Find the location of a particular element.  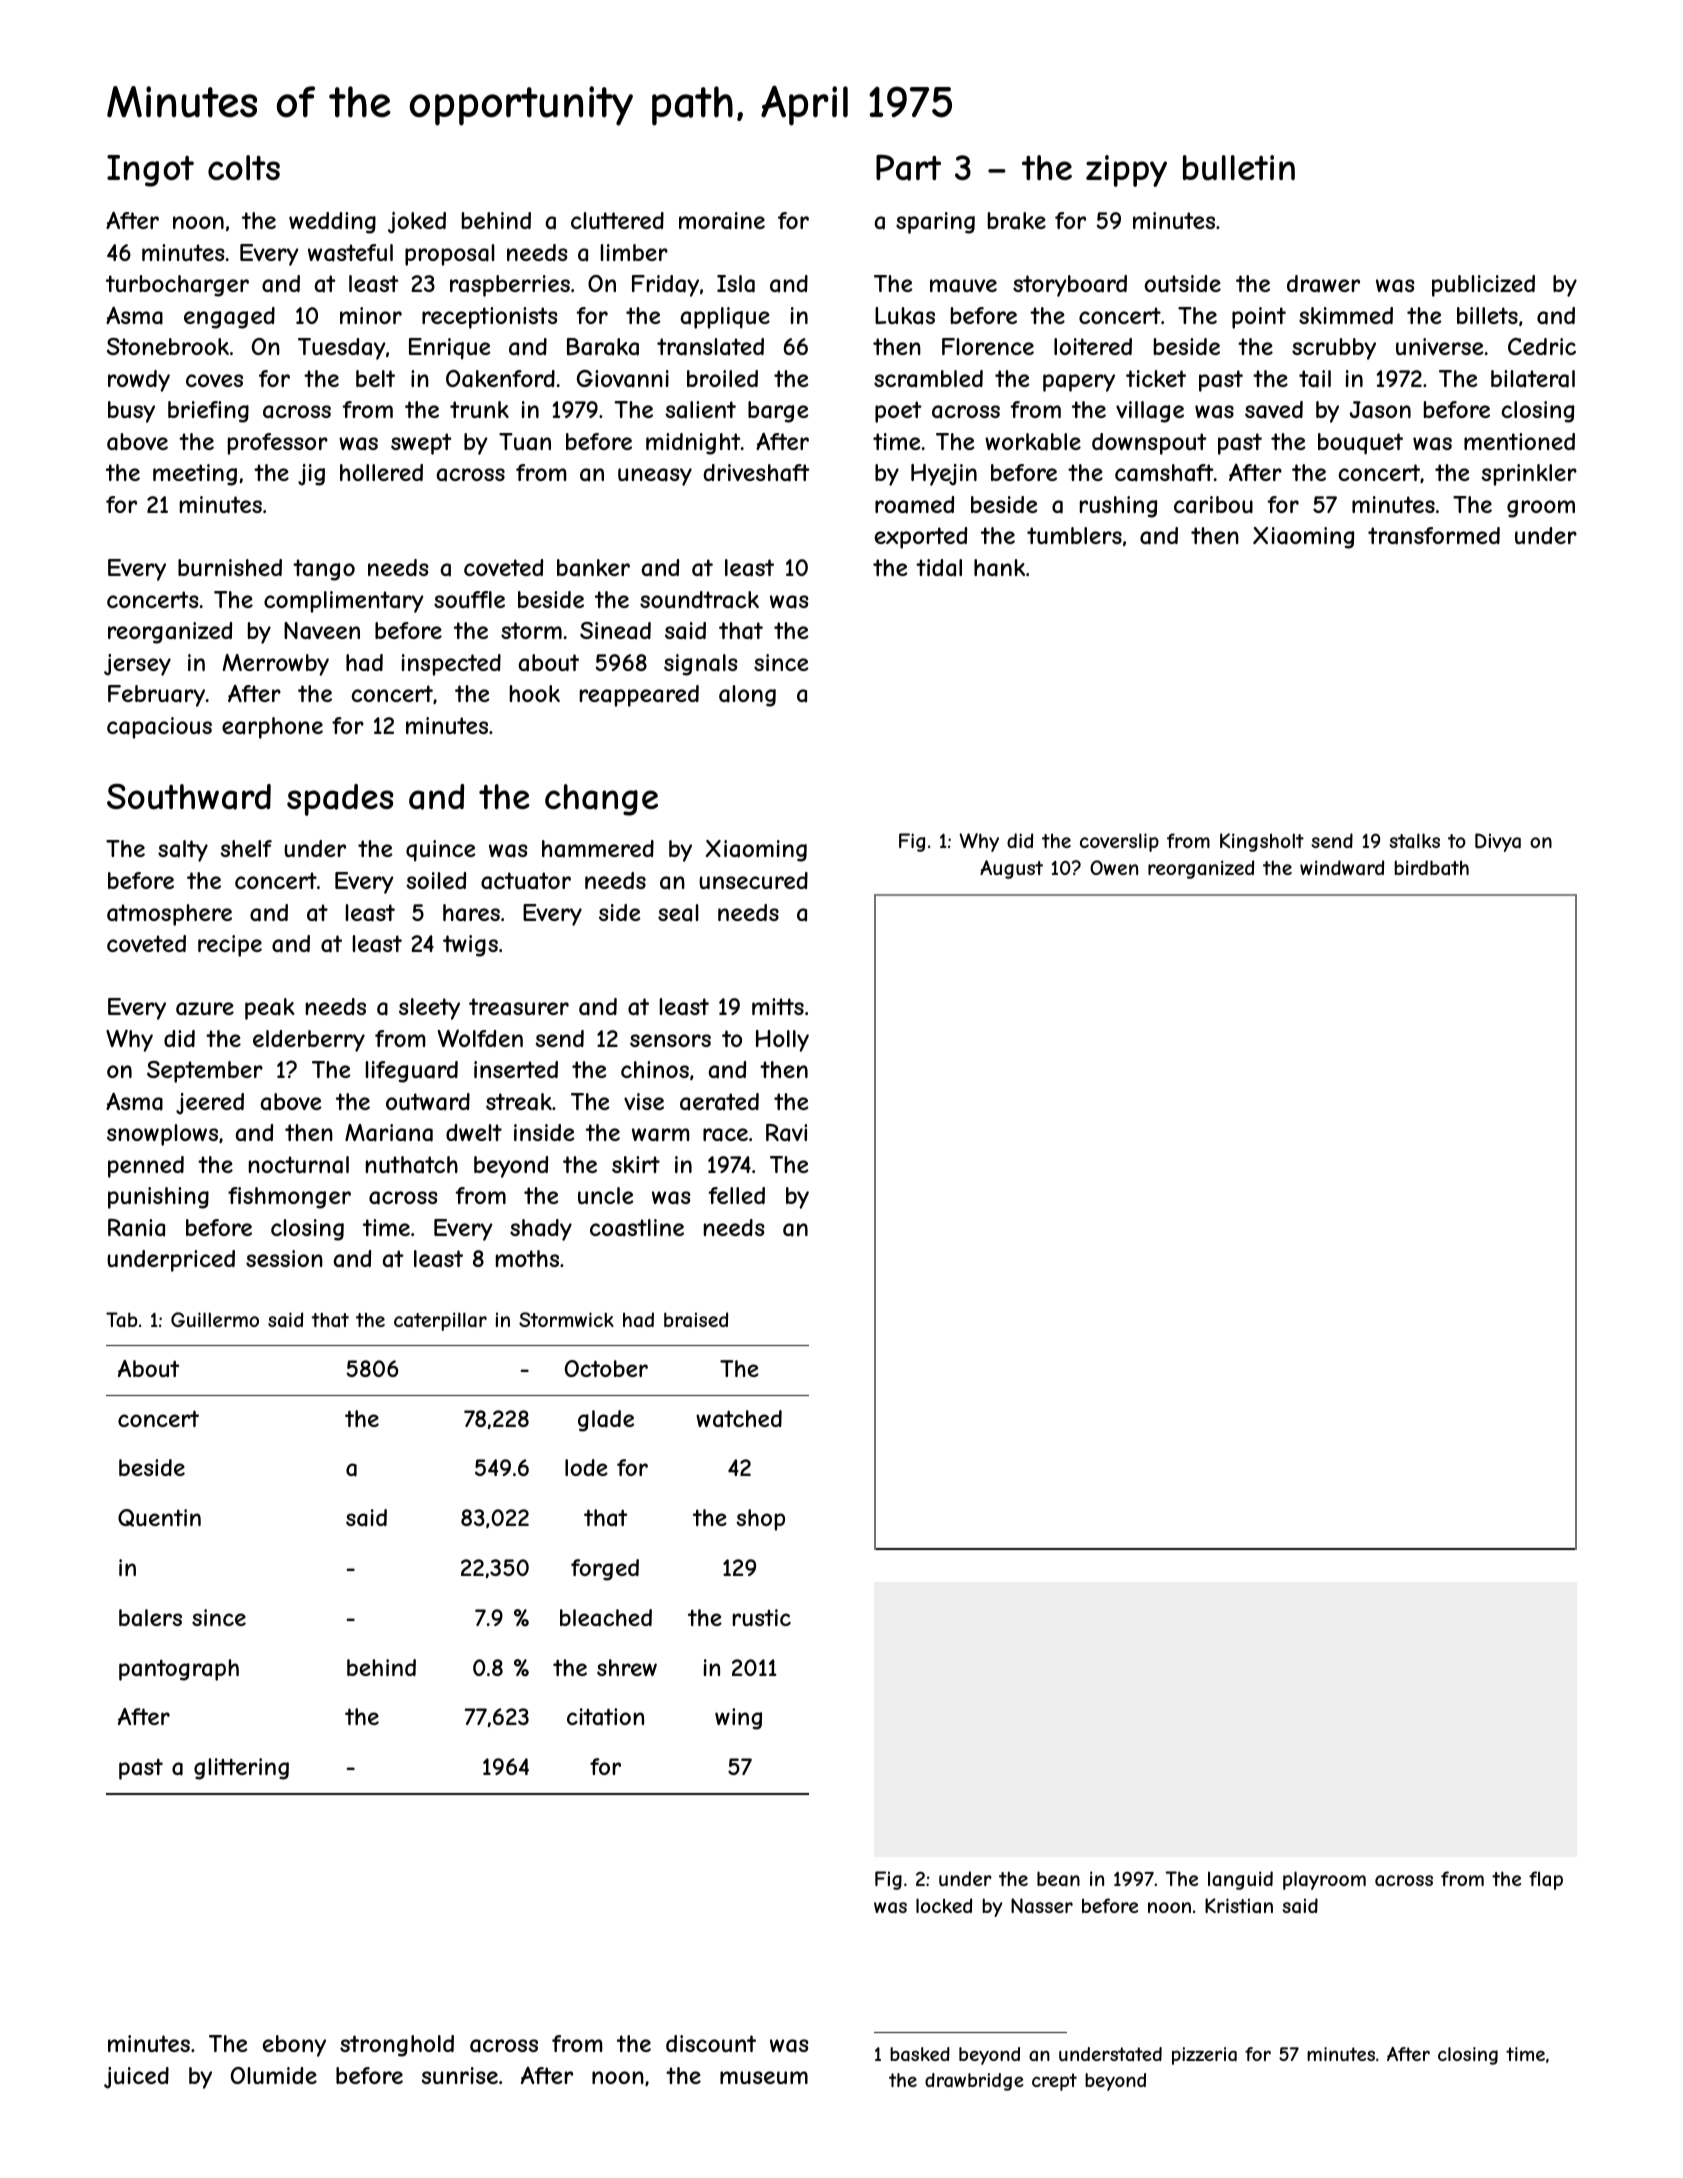

Divya is located at coordinates (1498, 842).
